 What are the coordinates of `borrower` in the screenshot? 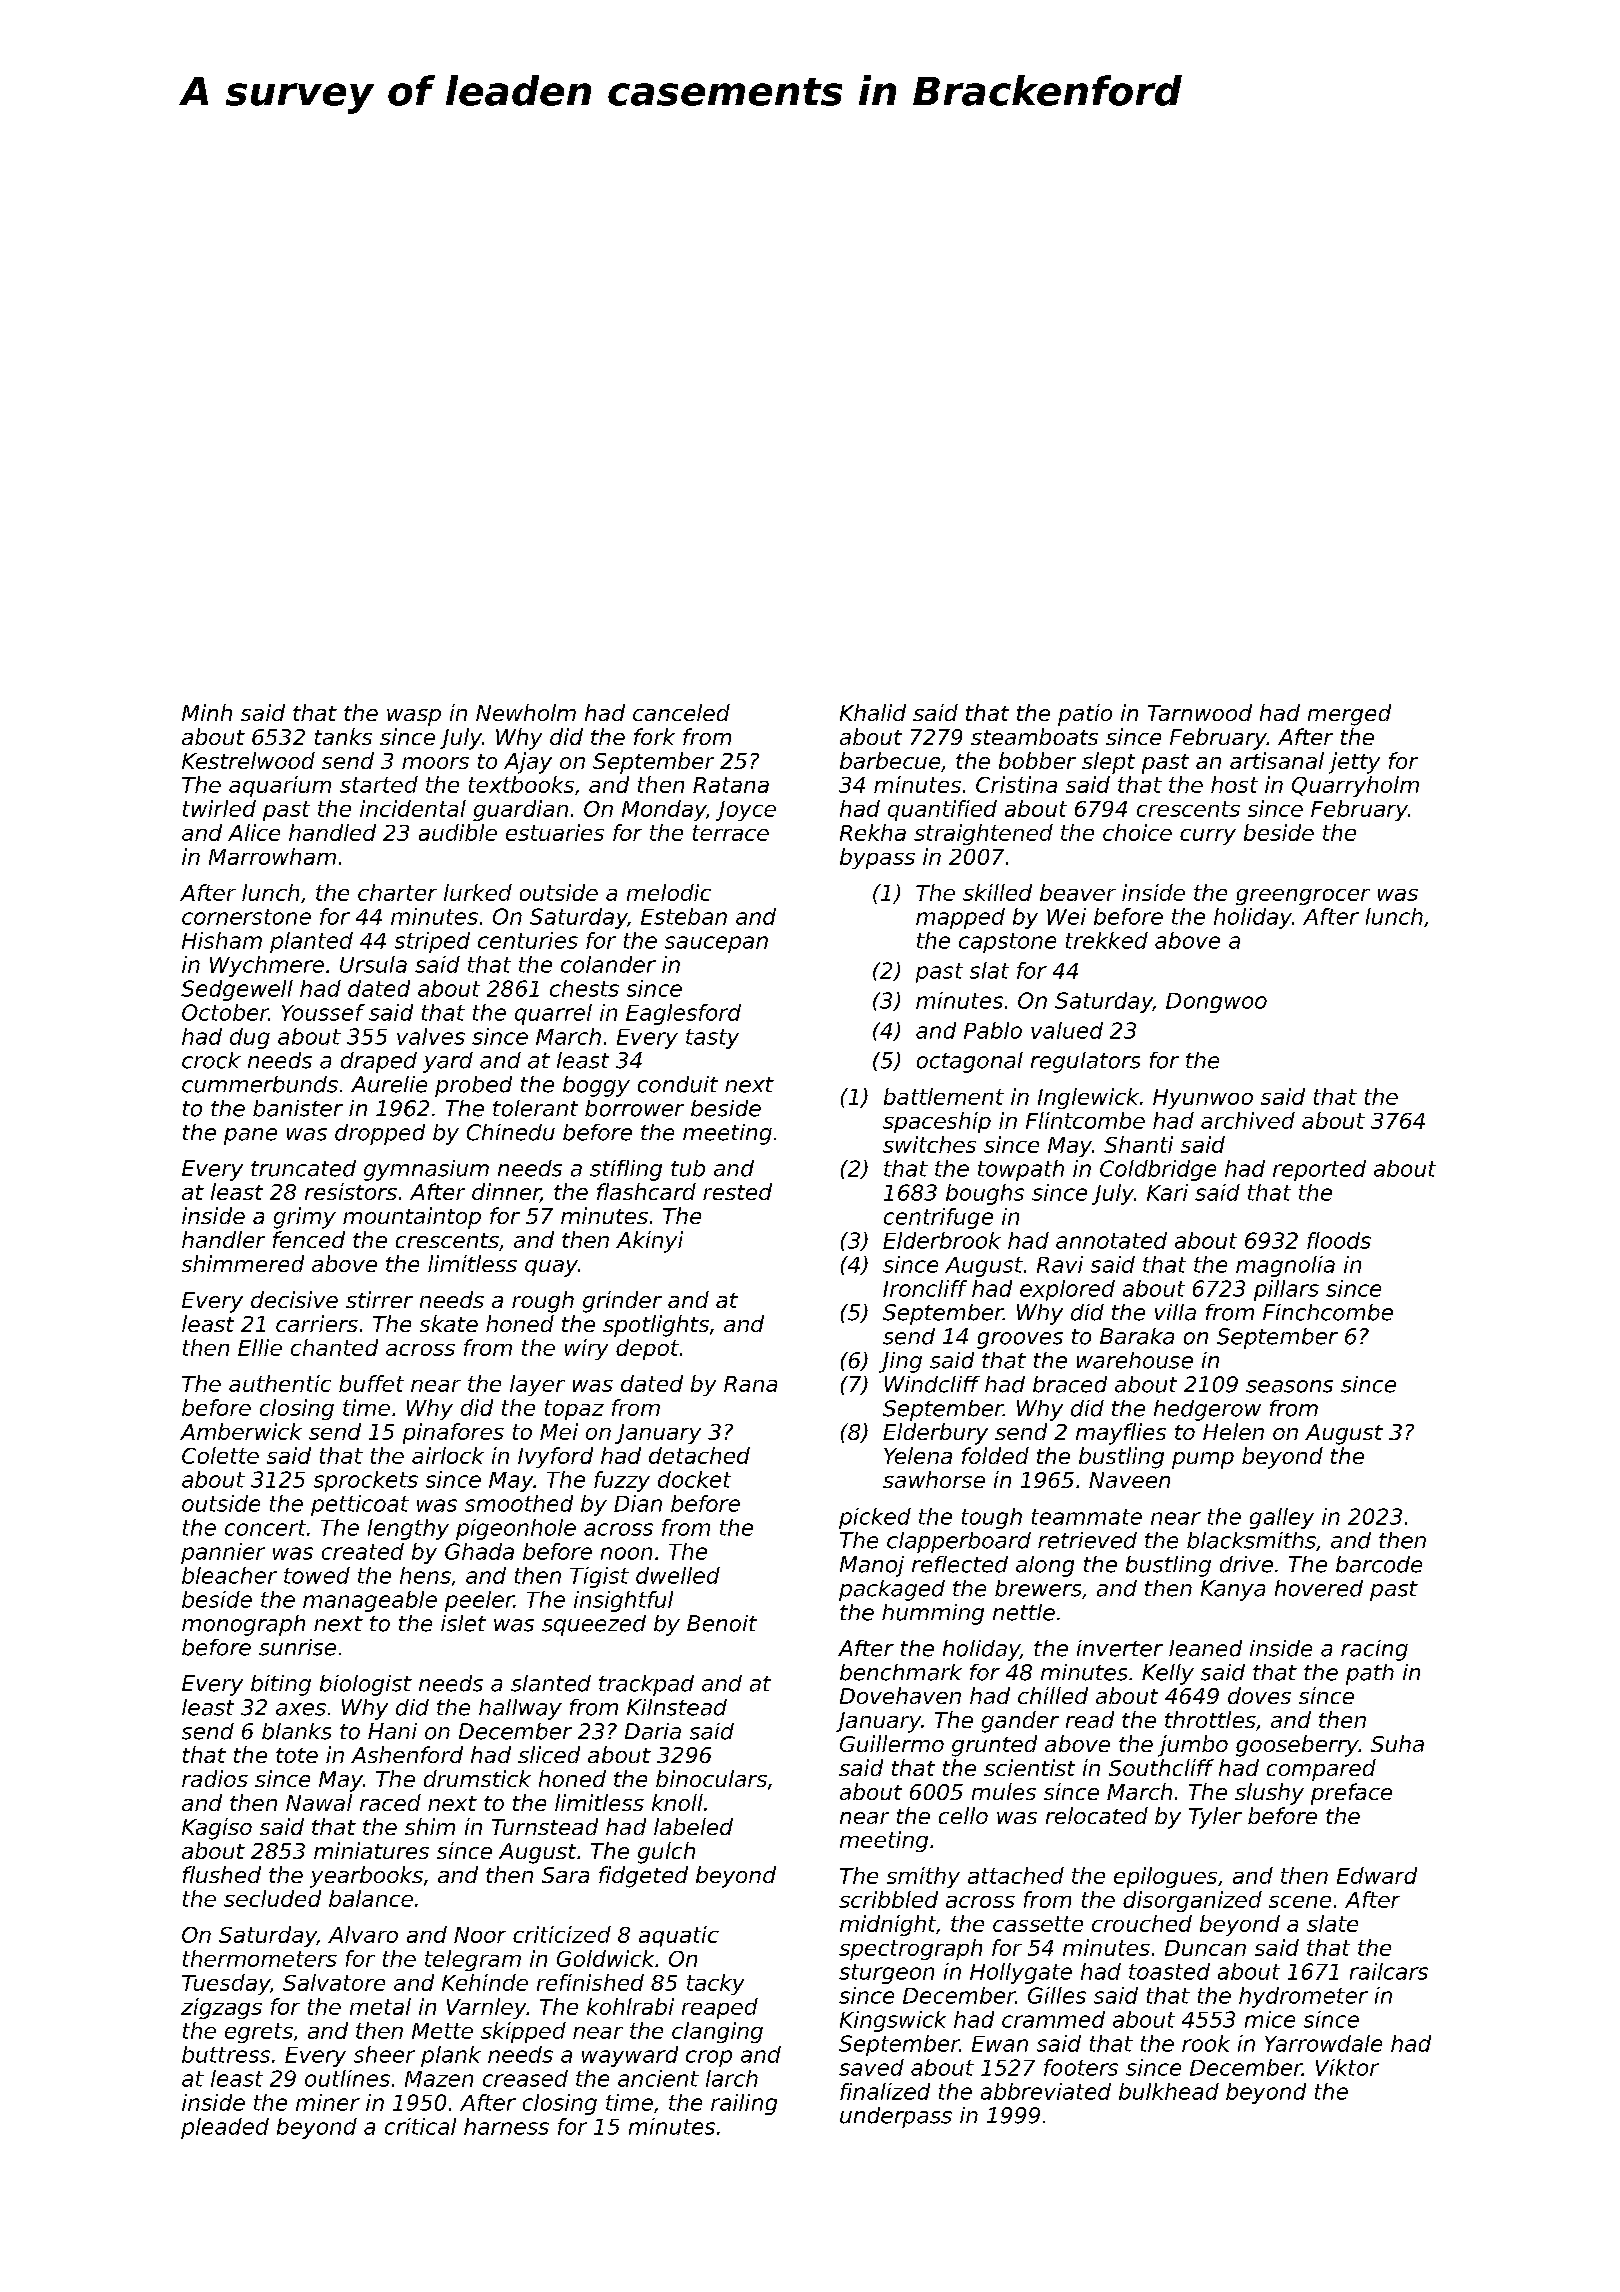 It's located at (634, 1108).
